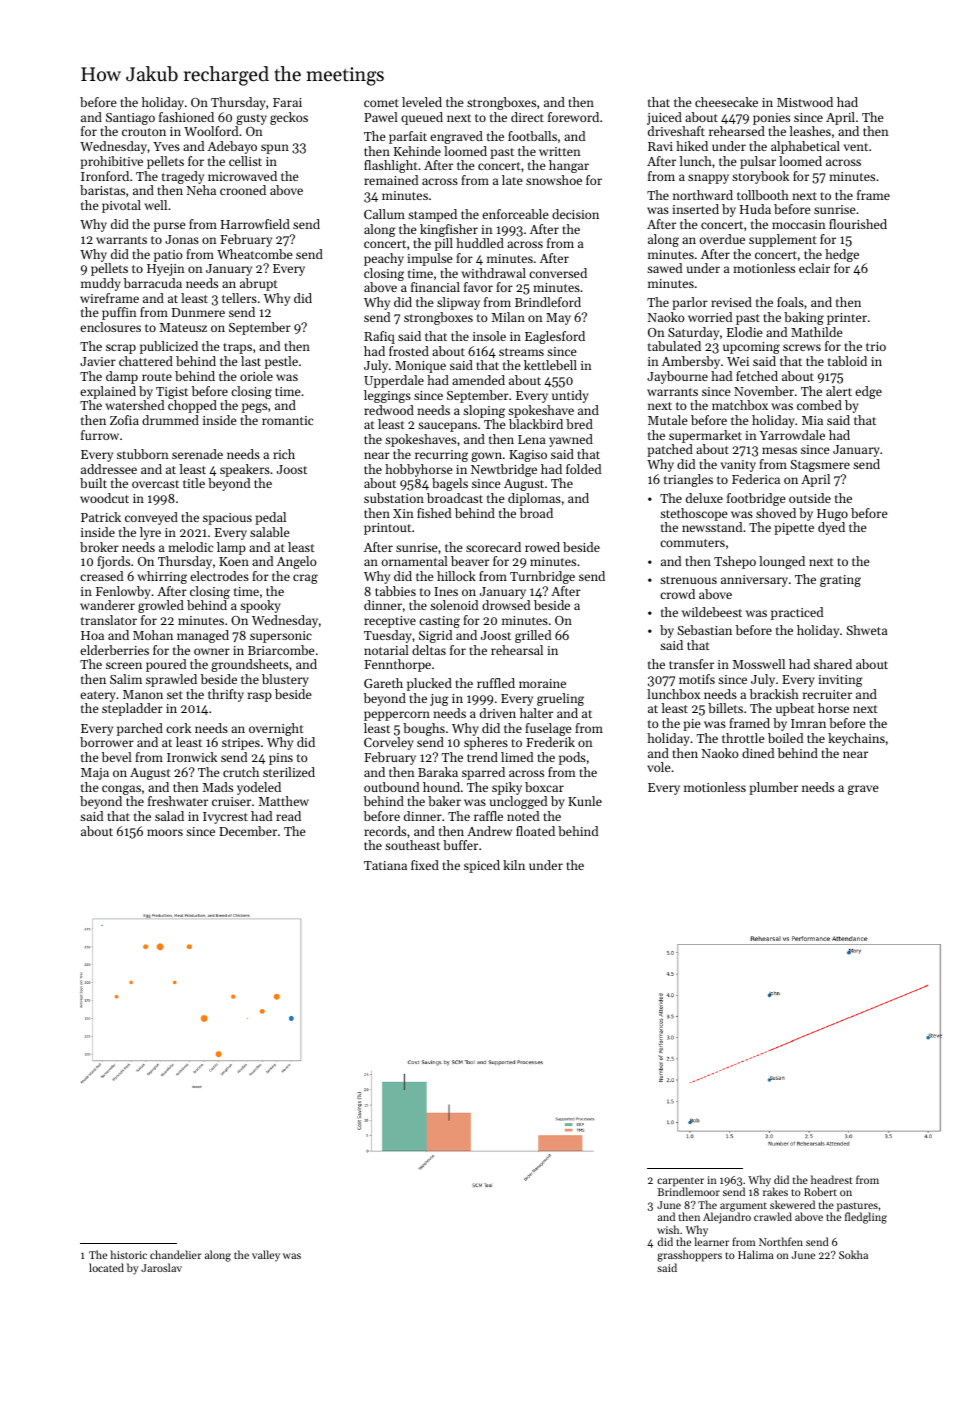 Image resolution: width=971 pixels, height=1407 pixels. What do you see at coordinates (840, 581) in the page?
I see `grating` at bounding box center [840, 581].
